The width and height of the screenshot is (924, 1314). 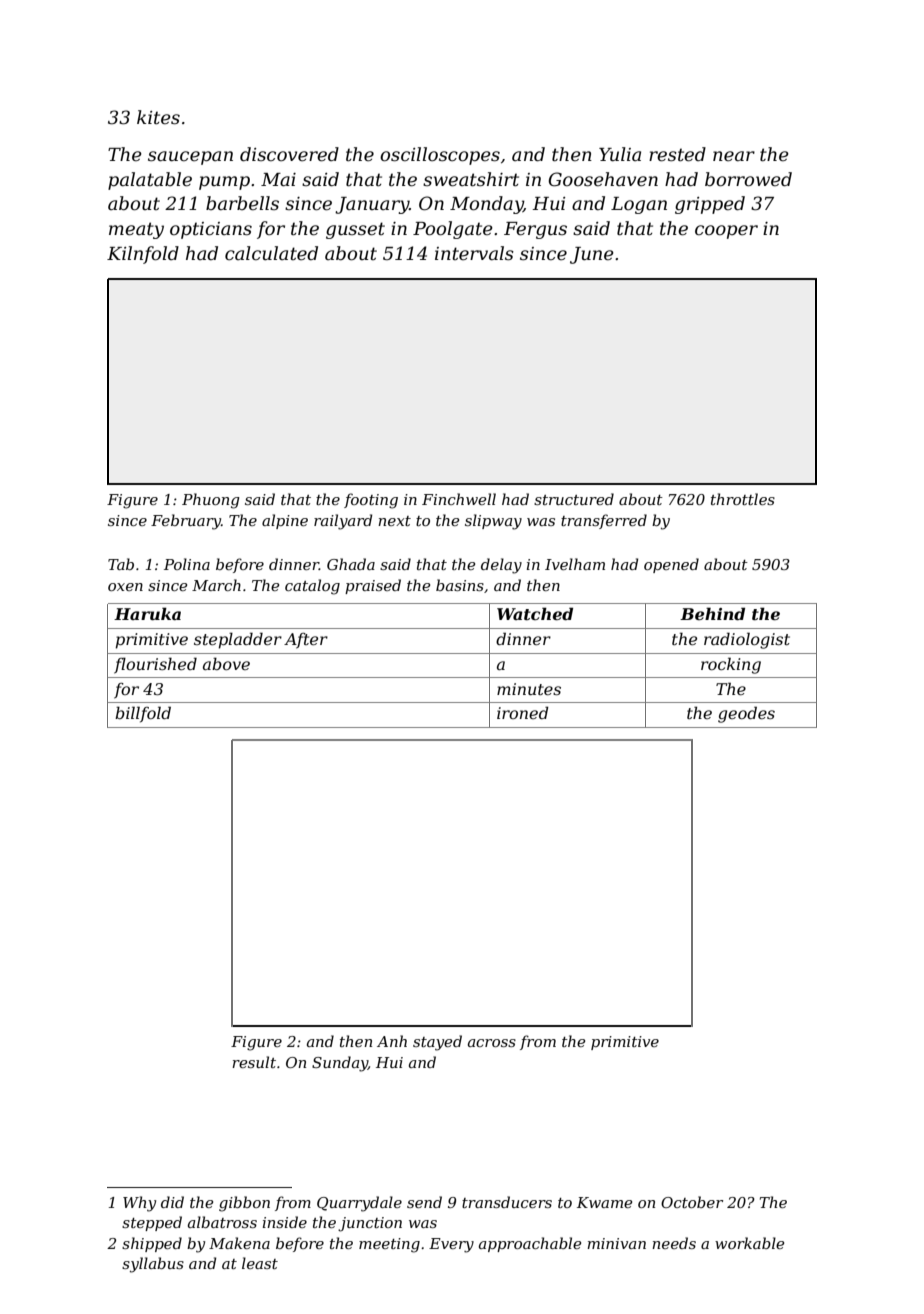 I want to click on Kilnfold, so click(x=143, y=255).
